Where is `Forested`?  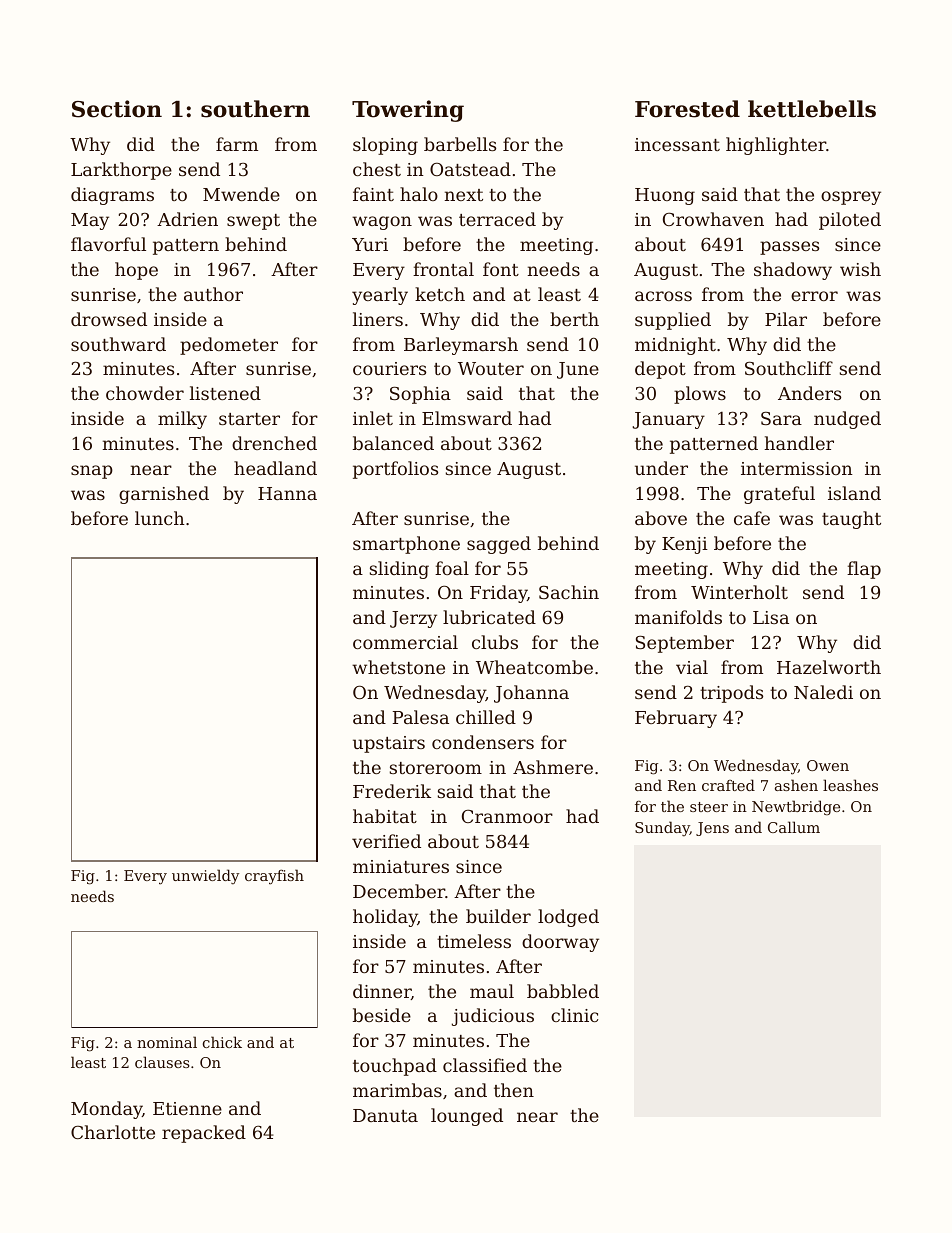
Forested is located at coordinates (687, 109).
